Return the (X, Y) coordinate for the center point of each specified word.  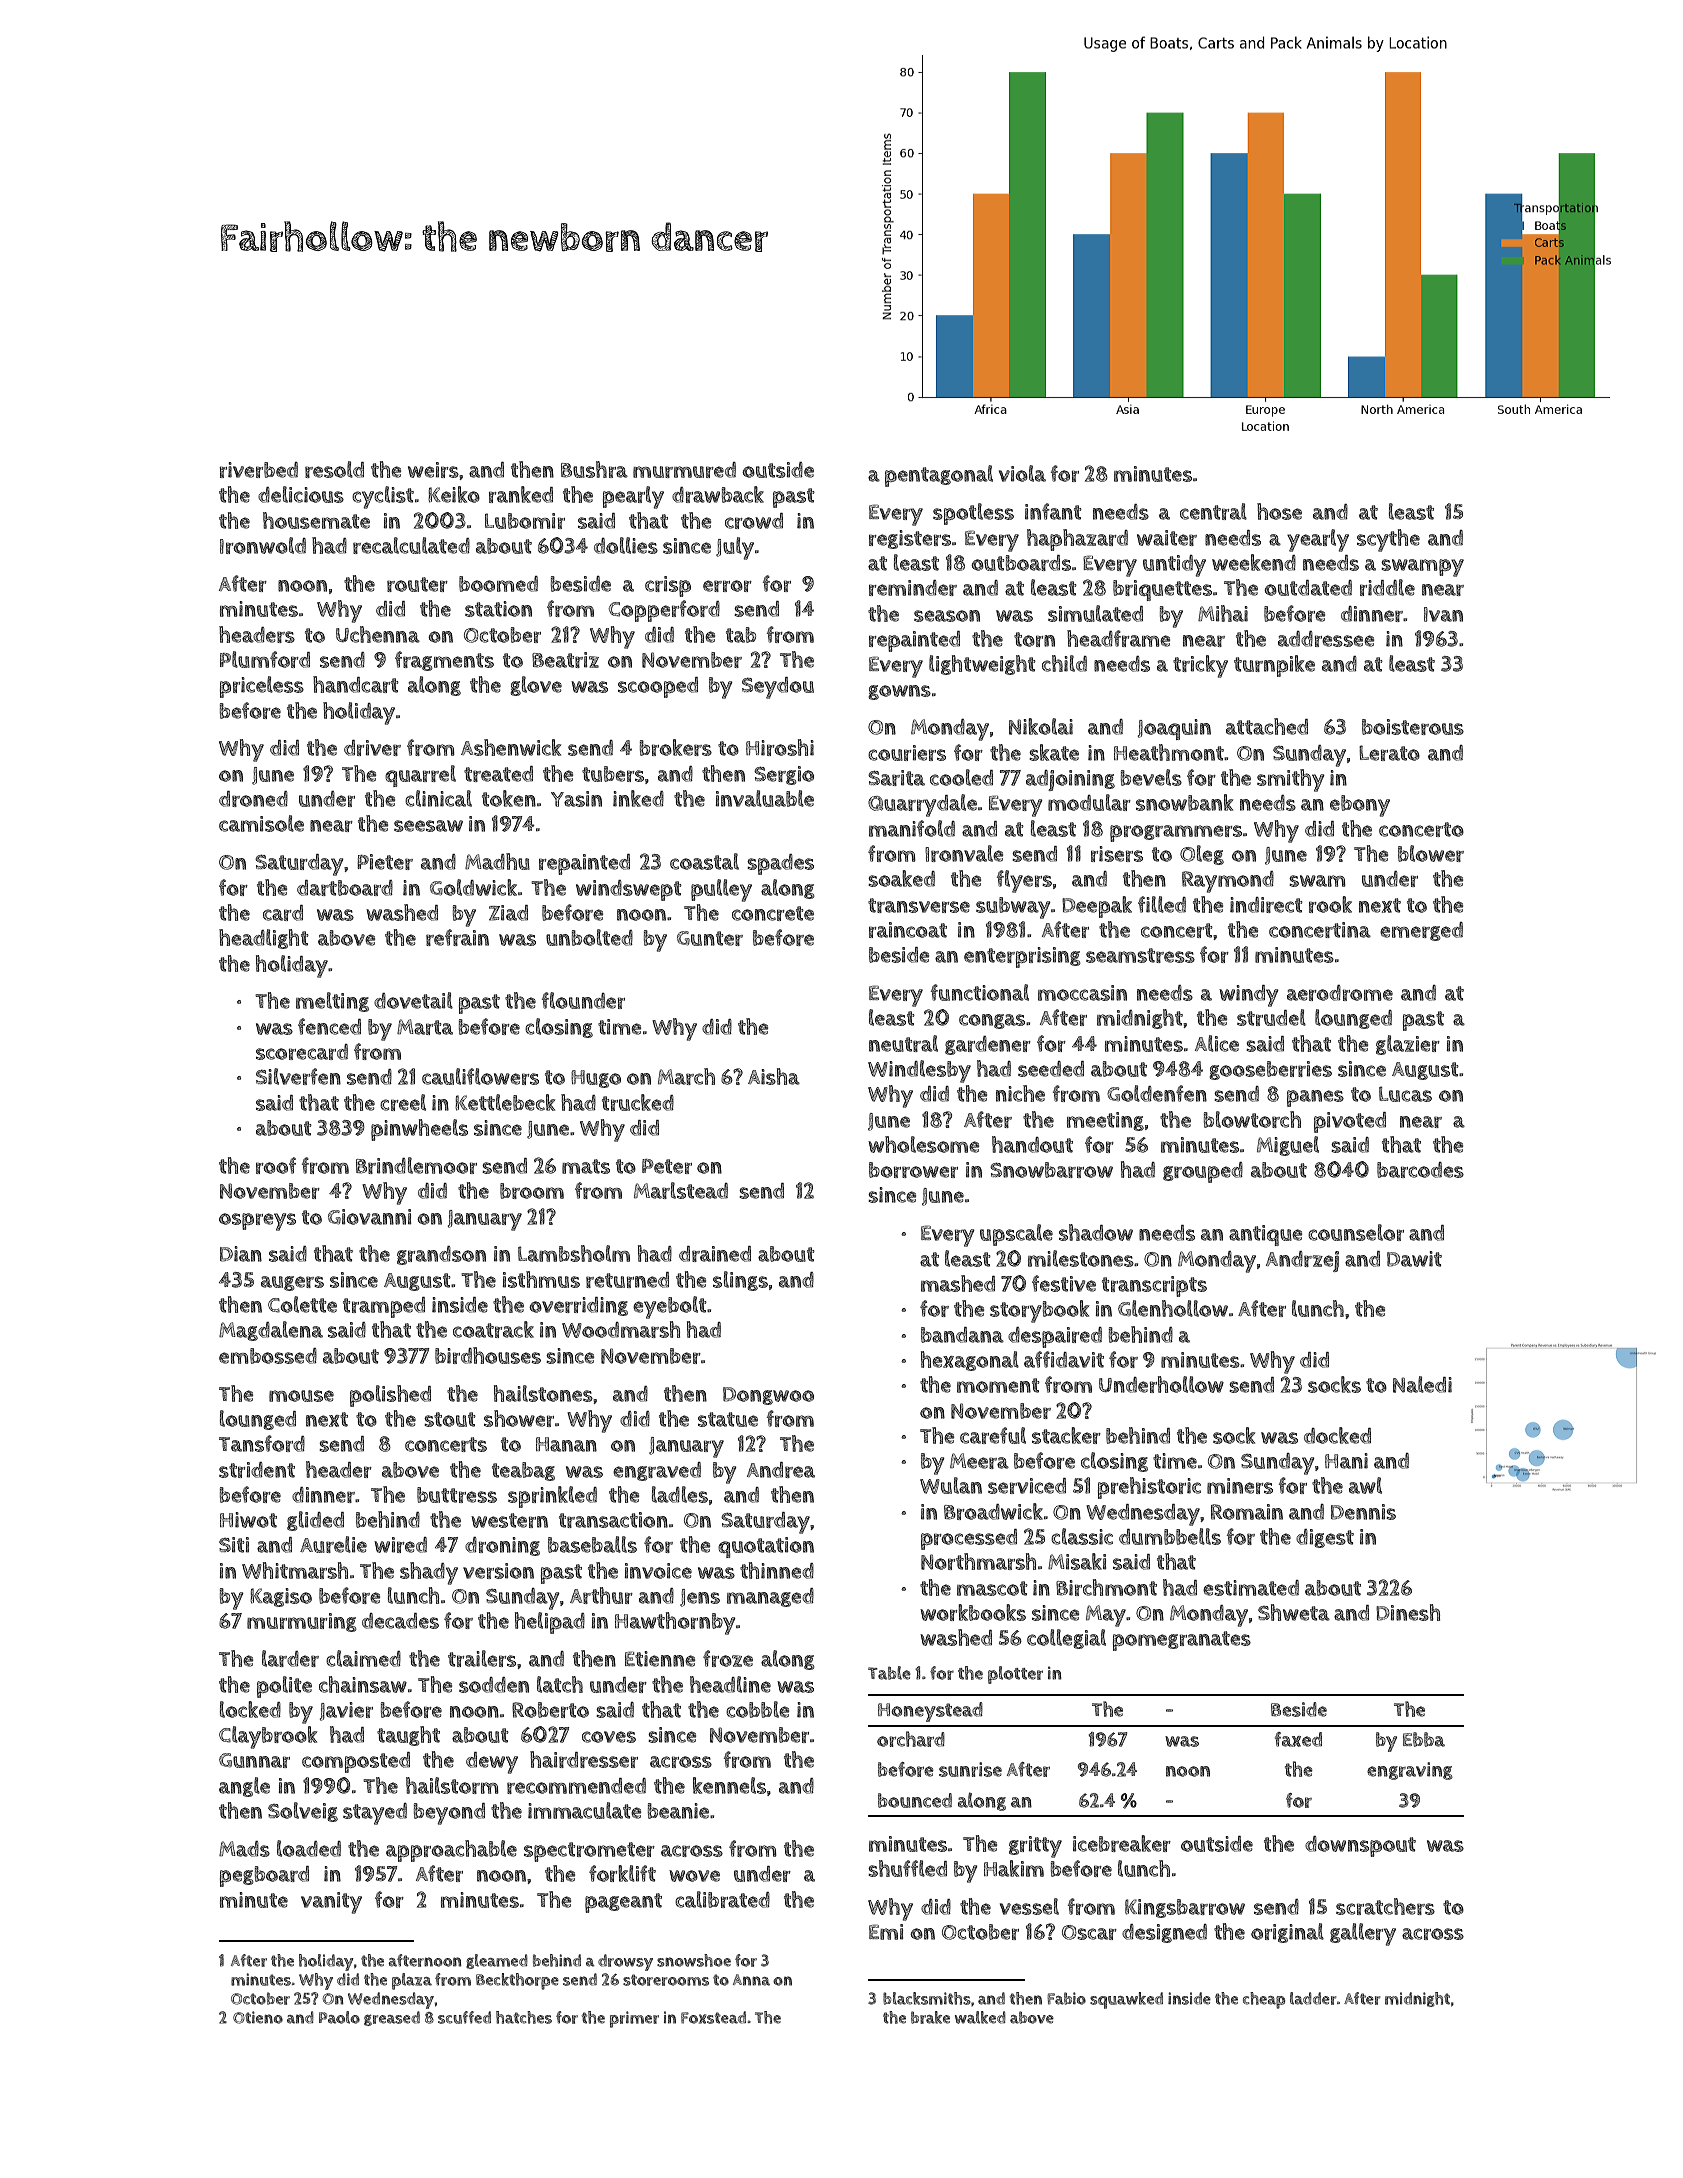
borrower (913, 1170)
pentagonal (939, 476)
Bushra (594, 469)
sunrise (970, 1769)
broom (532, 1191)
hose (1279, 511)
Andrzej (1302, 1261)
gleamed (497, 1961)
